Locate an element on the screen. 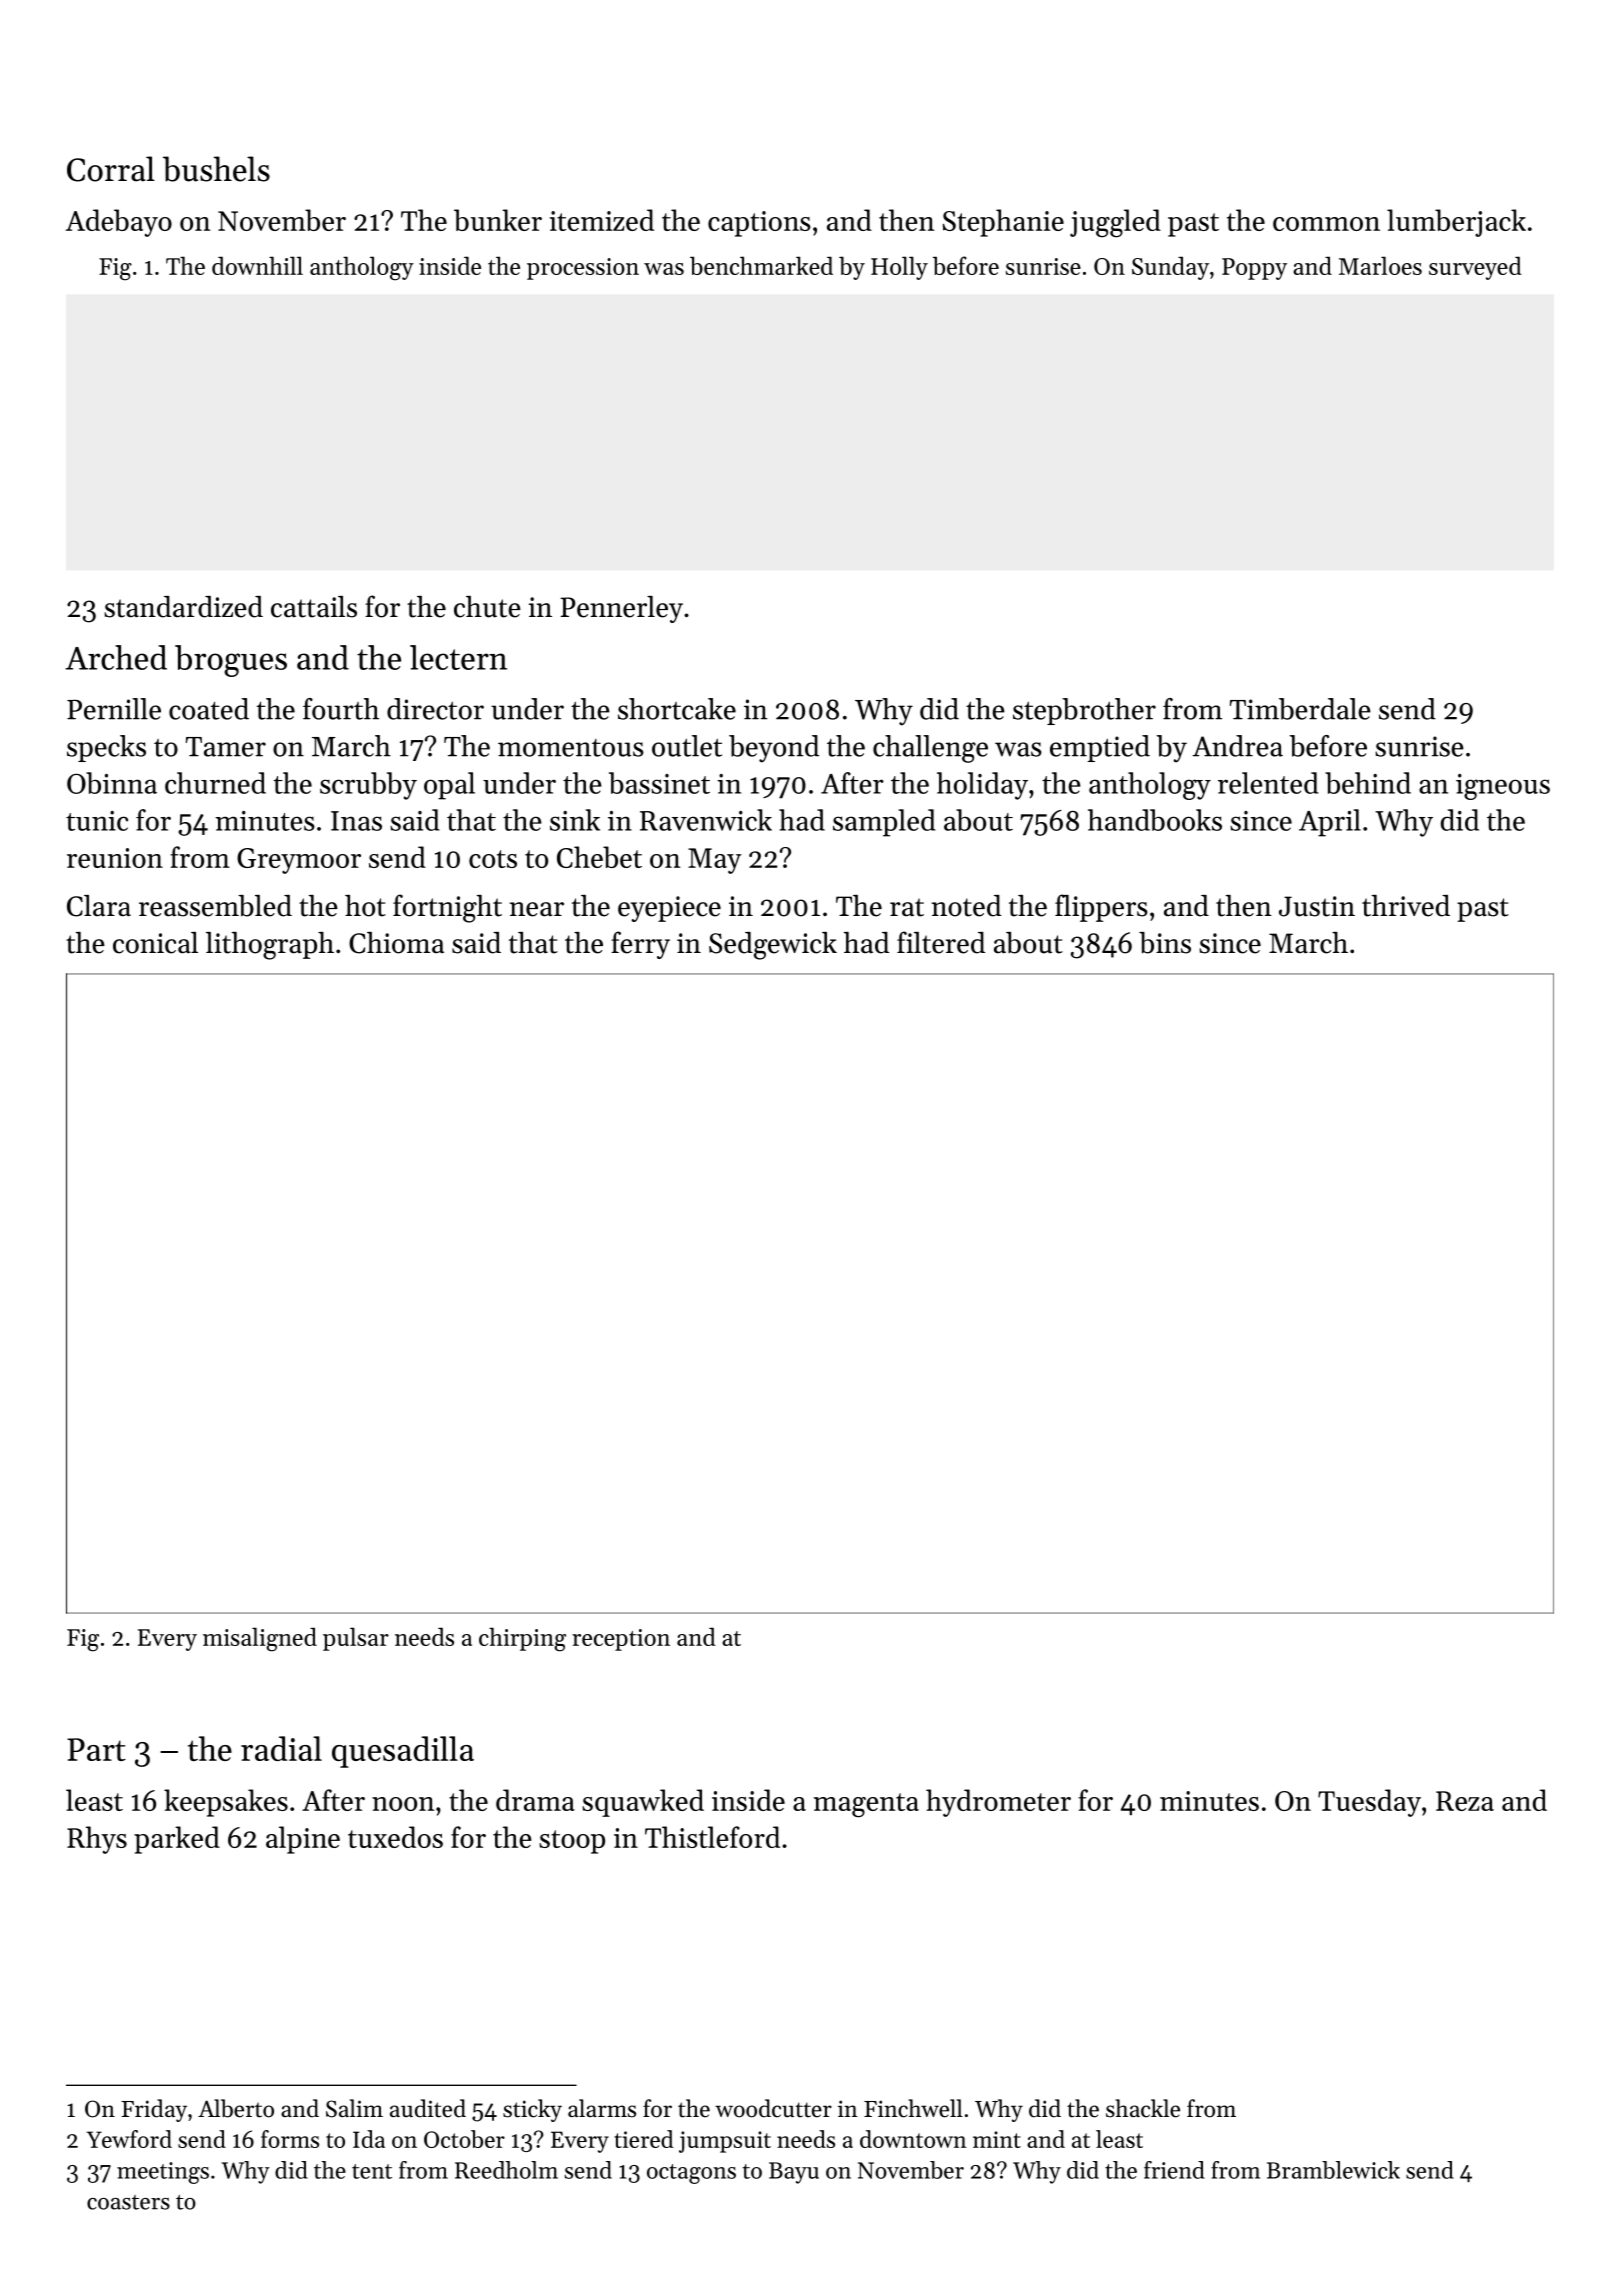 This screenshot has height=2292, width=1620. Reedholm is located at coordinates (506, 2170).
